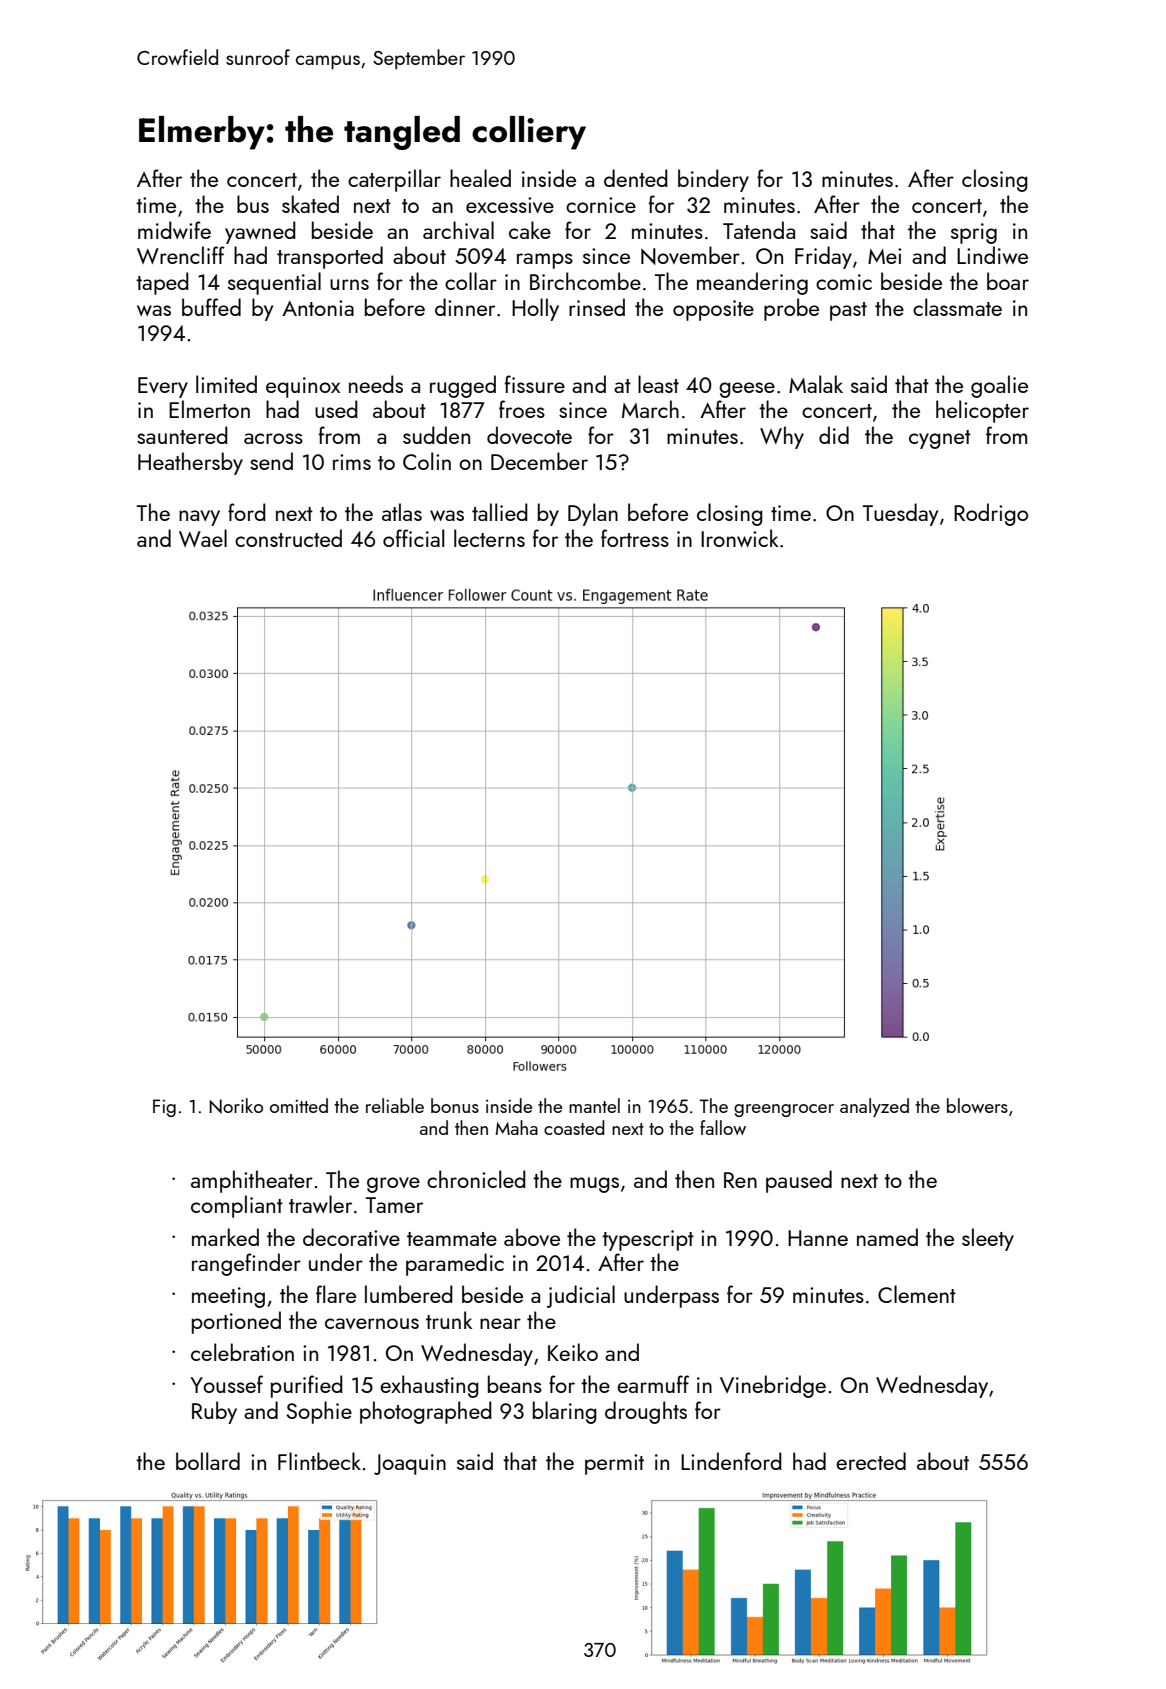  Describe the element at coordinates (480, 178) in the page. I see `healed` at that location.
